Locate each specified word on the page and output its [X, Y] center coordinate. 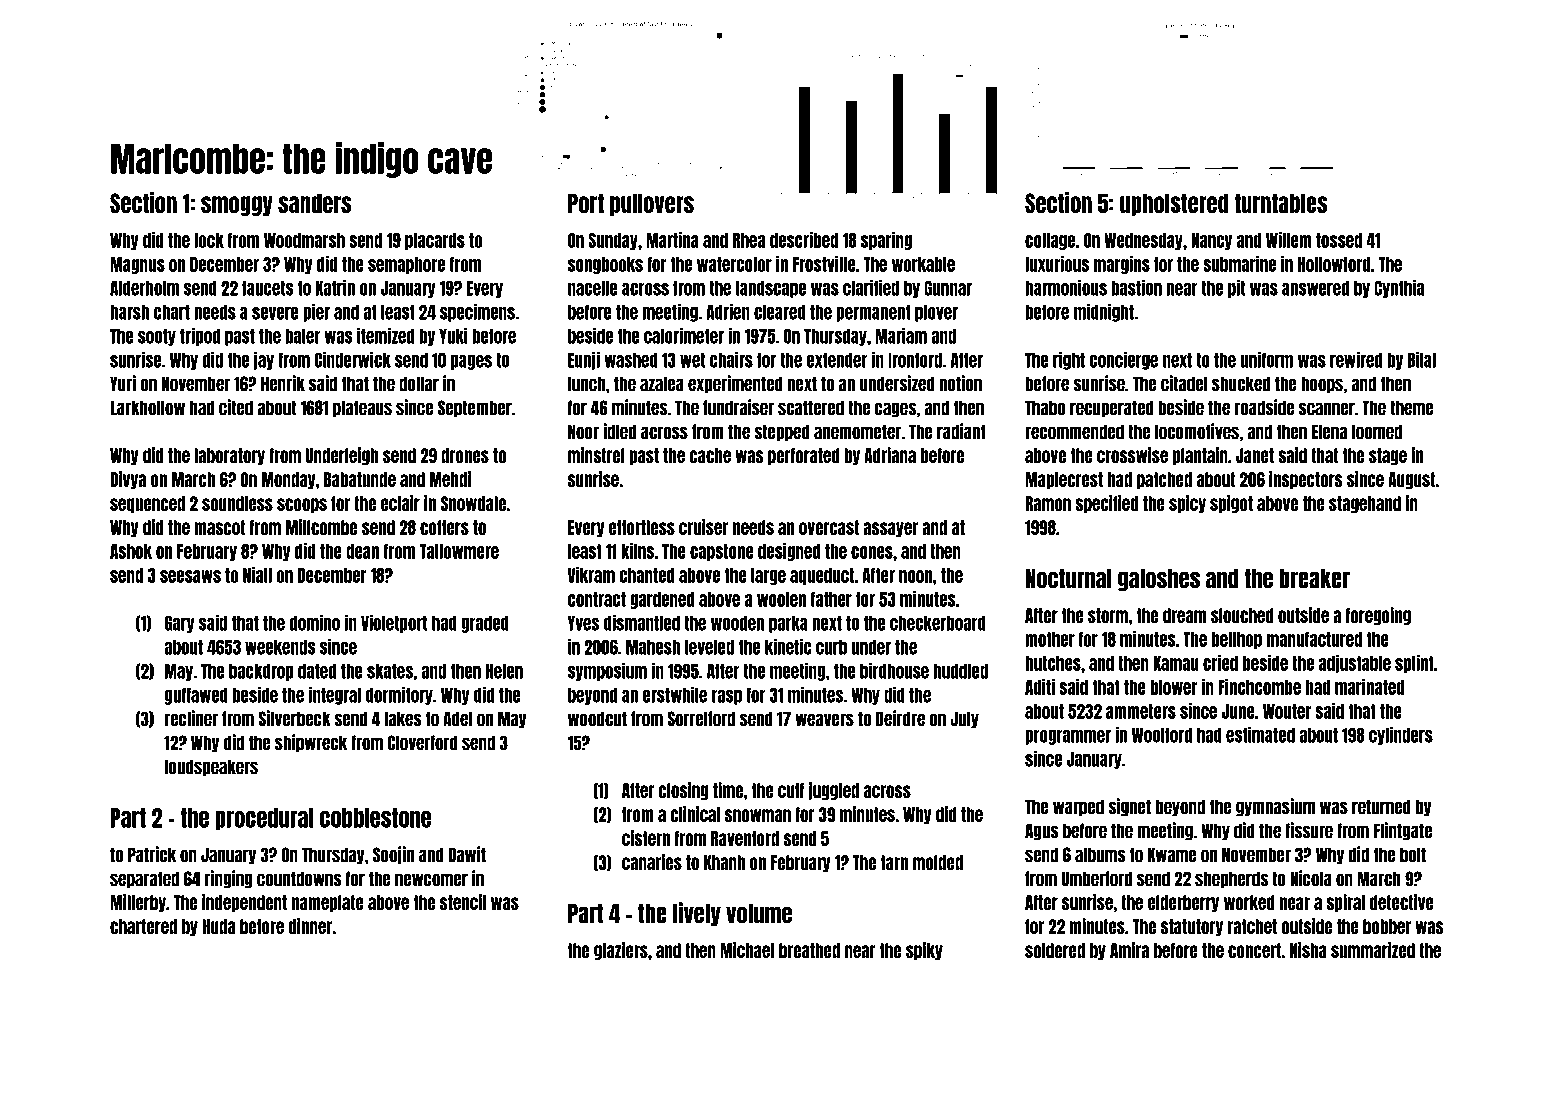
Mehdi [450, 479]
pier [316, 313]
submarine [1239, 264]
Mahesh [653, 647]
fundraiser [738, 407]
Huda [218, 926]
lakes [403, 719]
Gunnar [948, 288]
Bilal [1422, 359]
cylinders [1401, 736]
